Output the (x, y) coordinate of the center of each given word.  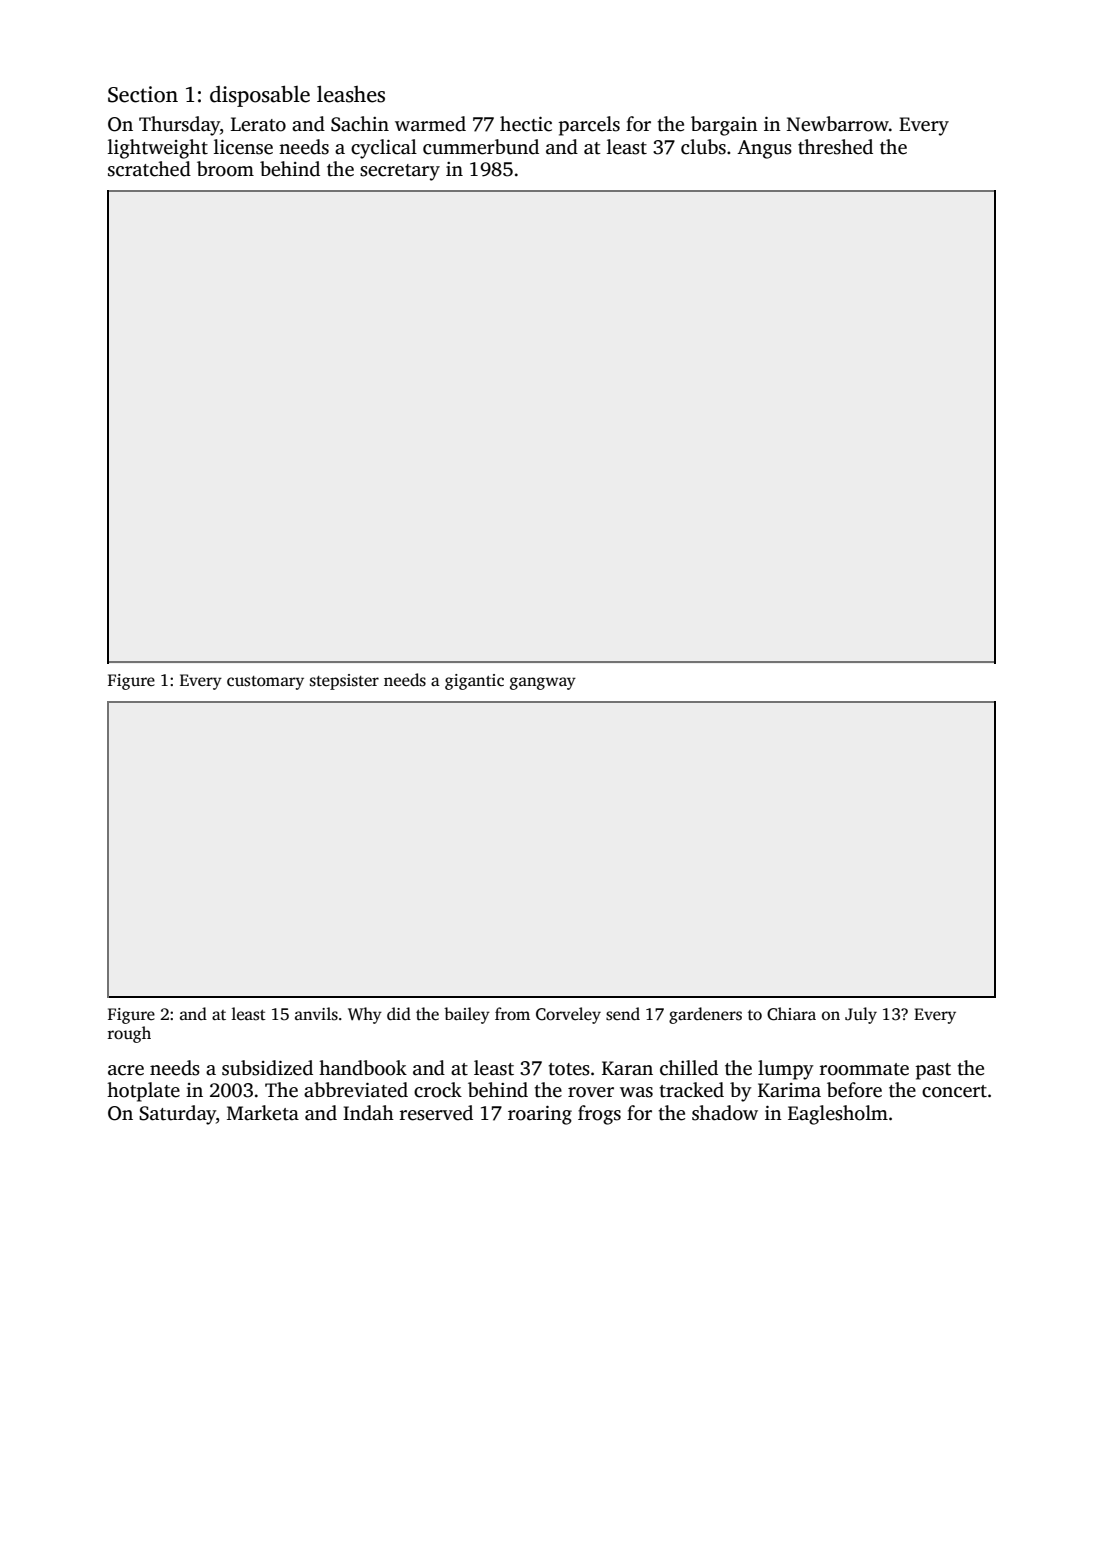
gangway (543, 683)
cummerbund (481, 147)
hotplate (143, 1092)
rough (129, 1034)
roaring (540, 1115)
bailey (467, 1015)
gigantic (474, 682)
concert (954, 1091)
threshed (835, 147)
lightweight (158, 149)
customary (265, 683)
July (861, 1015)
